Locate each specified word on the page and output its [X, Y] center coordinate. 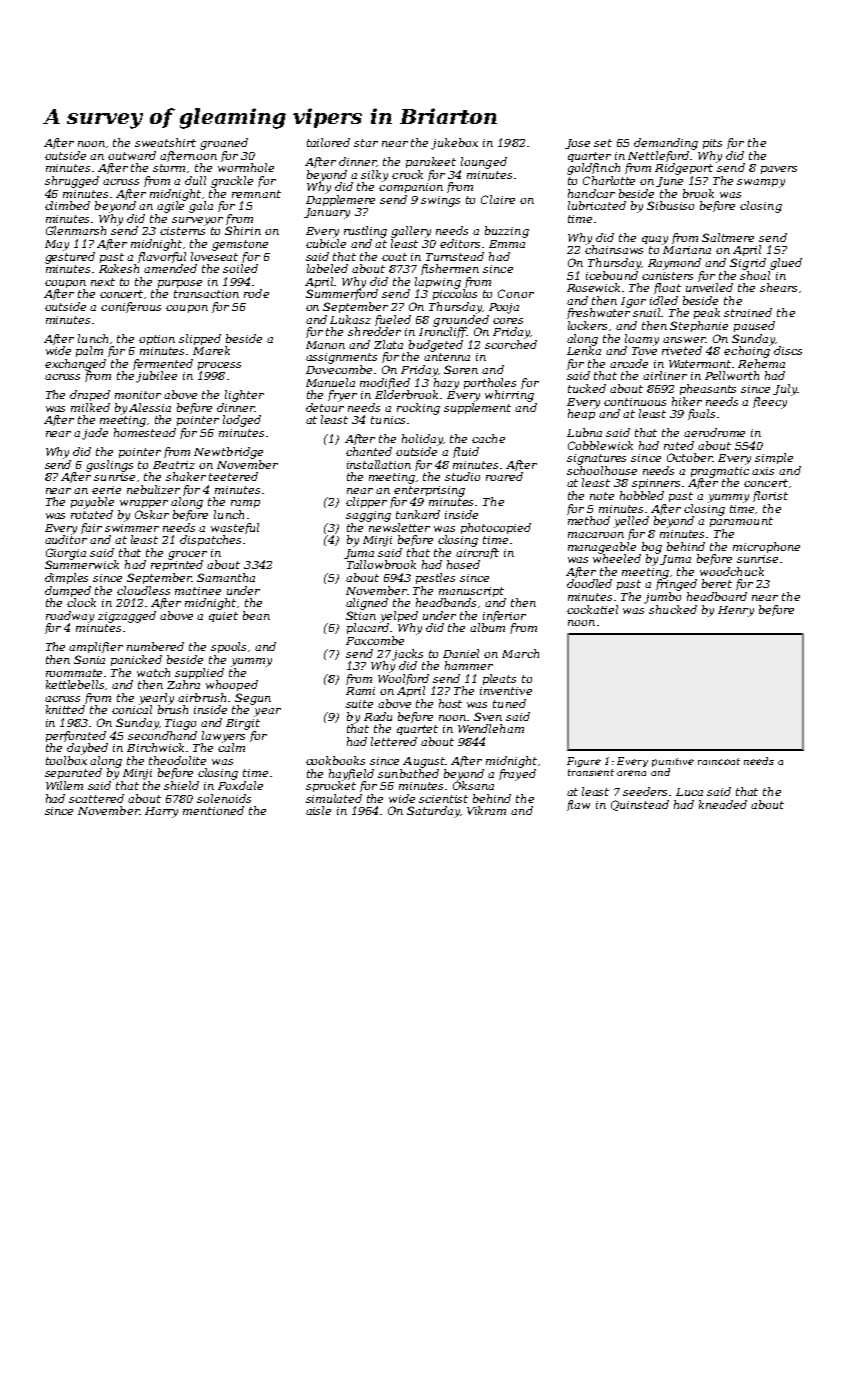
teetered [233, 476]
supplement [477, 408]
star [366, 143]
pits [712, 144]
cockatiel [592, 609]
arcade [629, 363]
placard [368, 628]
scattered [96, 798]
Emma [507, 244]
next [103, 282]
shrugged [72, 182]
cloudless [143, 590]
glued [786, 264]
